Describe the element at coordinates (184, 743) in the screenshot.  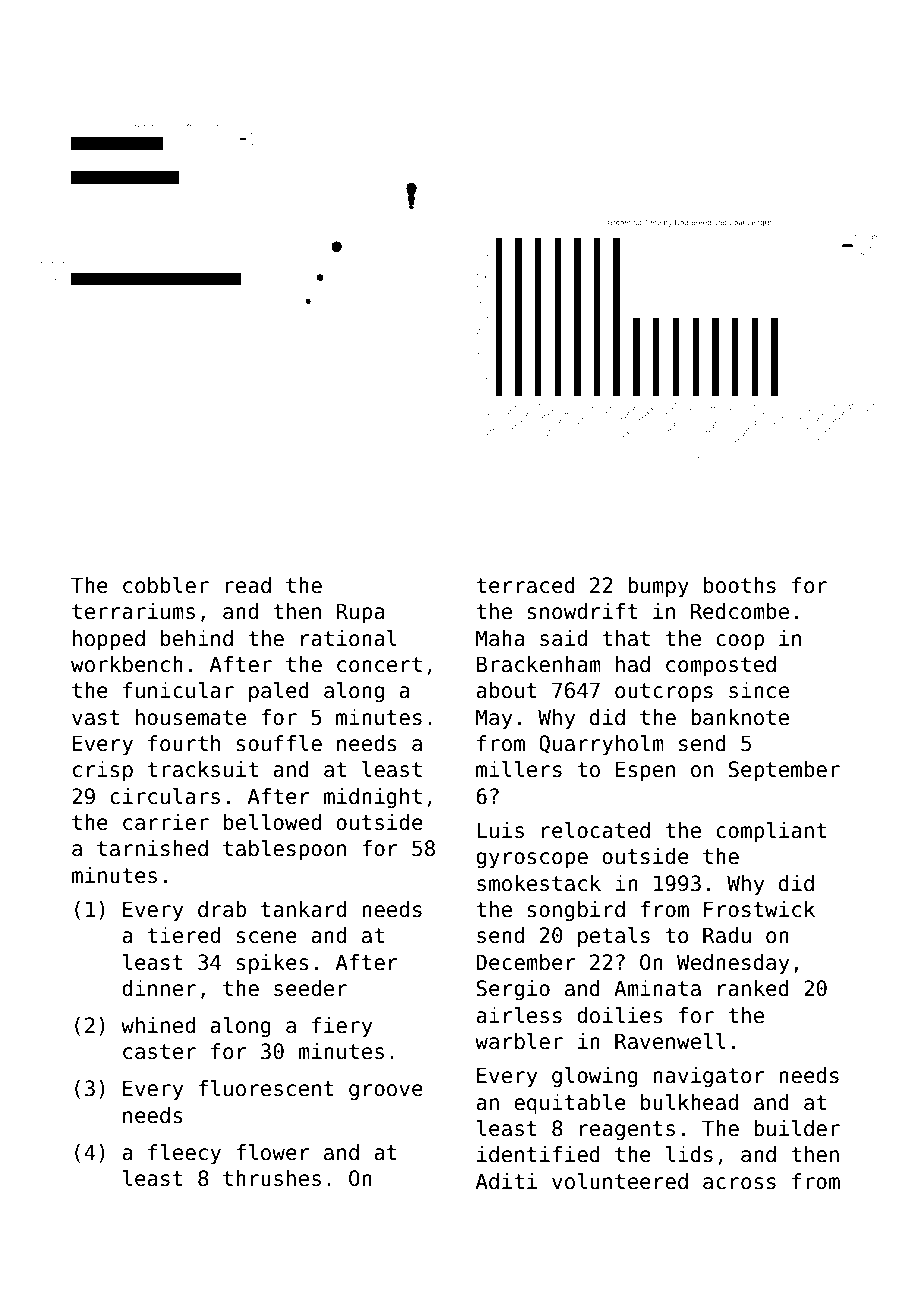
I see `fourth` at that location.
